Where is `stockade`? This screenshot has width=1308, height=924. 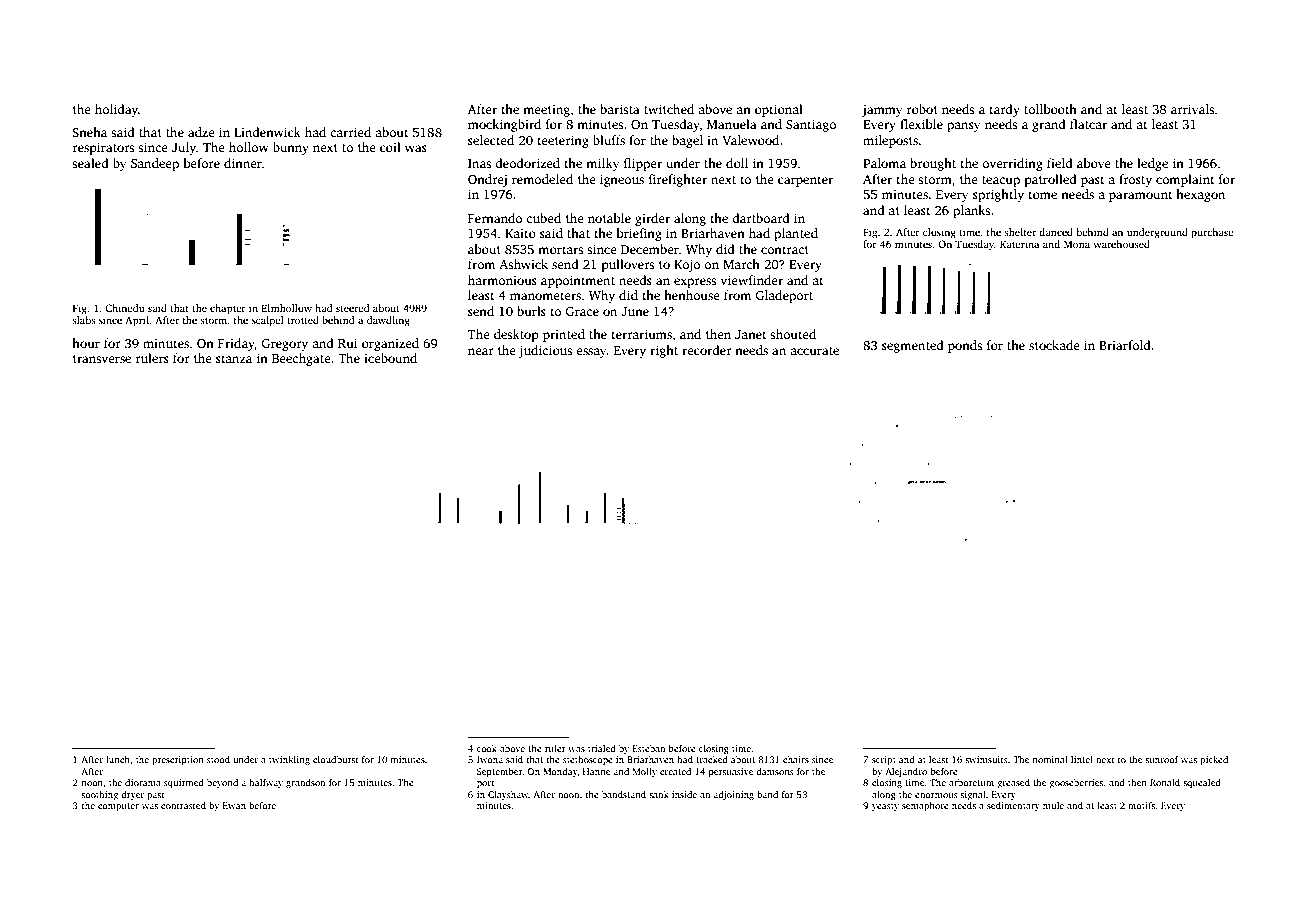 stockade is located at coordinates (1054, 345).
